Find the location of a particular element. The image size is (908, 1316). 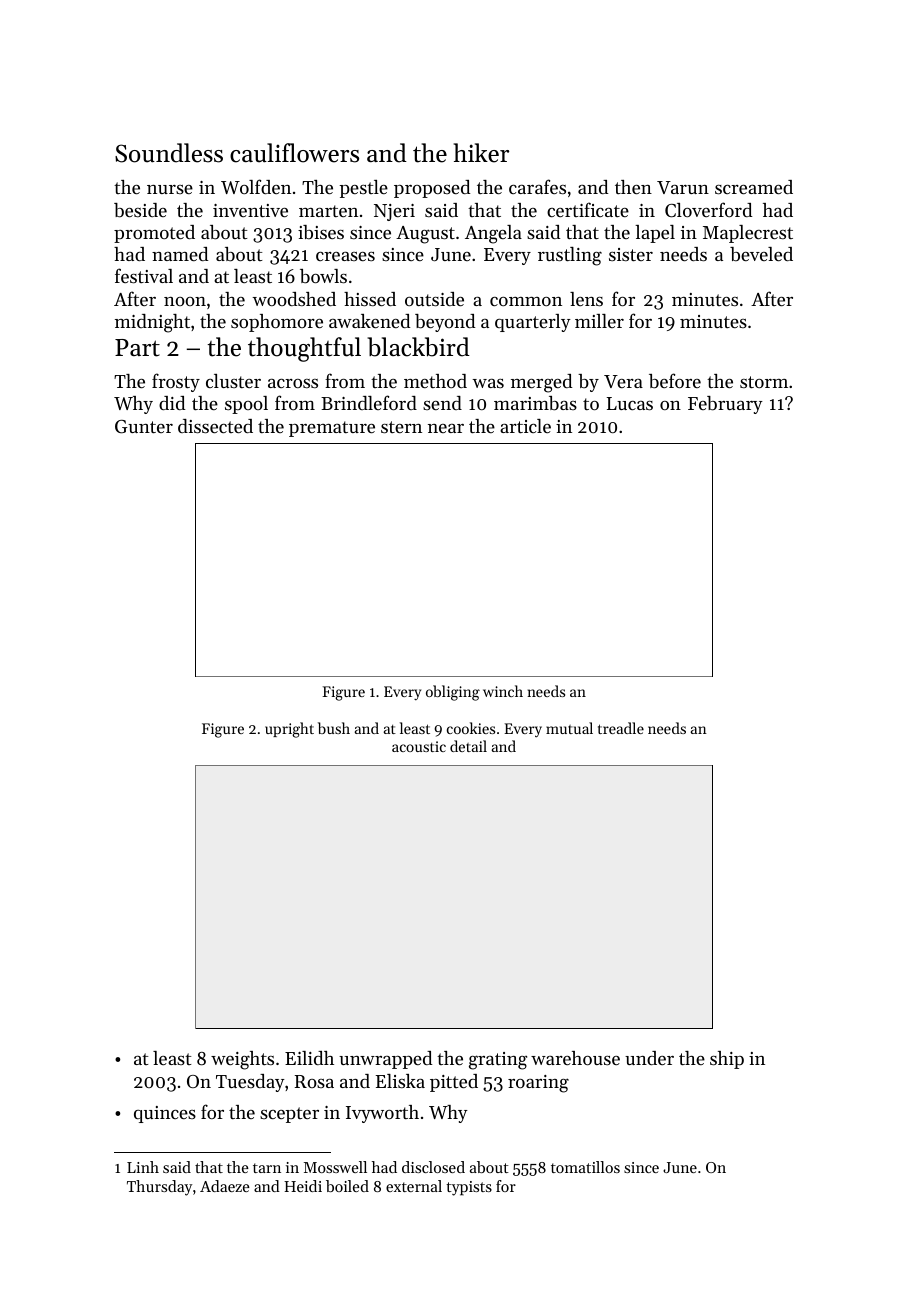

Angela is located at coordinates (493, 234).
